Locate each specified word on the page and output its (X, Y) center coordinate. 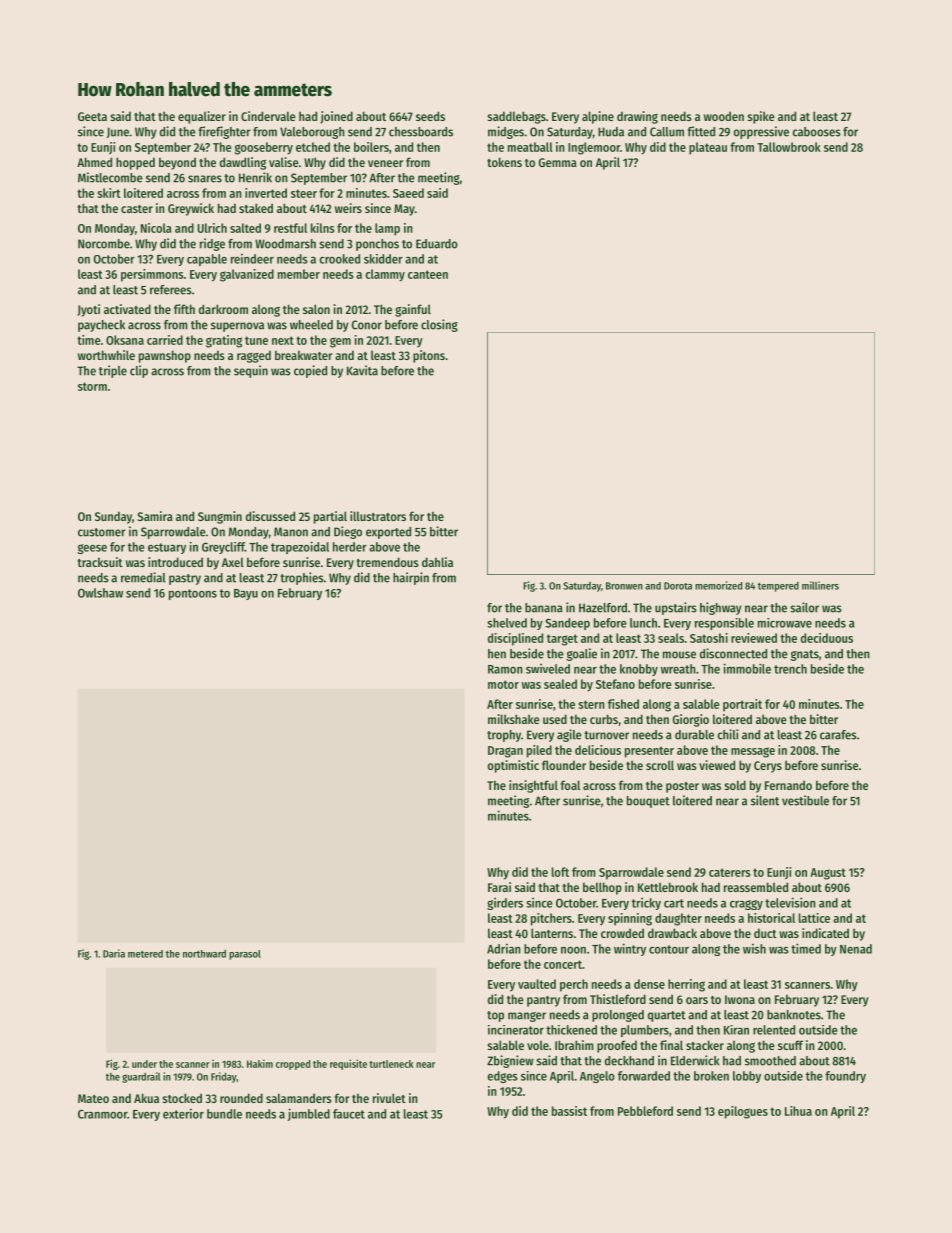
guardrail (141, 1077)
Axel (233, 562)
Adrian (504, 948)
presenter (649, 752)
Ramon (505, 669)
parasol (245, 955)
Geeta (92, 116)
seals (671, 638)
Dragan (505, 752)
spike (761, 117)
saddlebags (516, 117)
